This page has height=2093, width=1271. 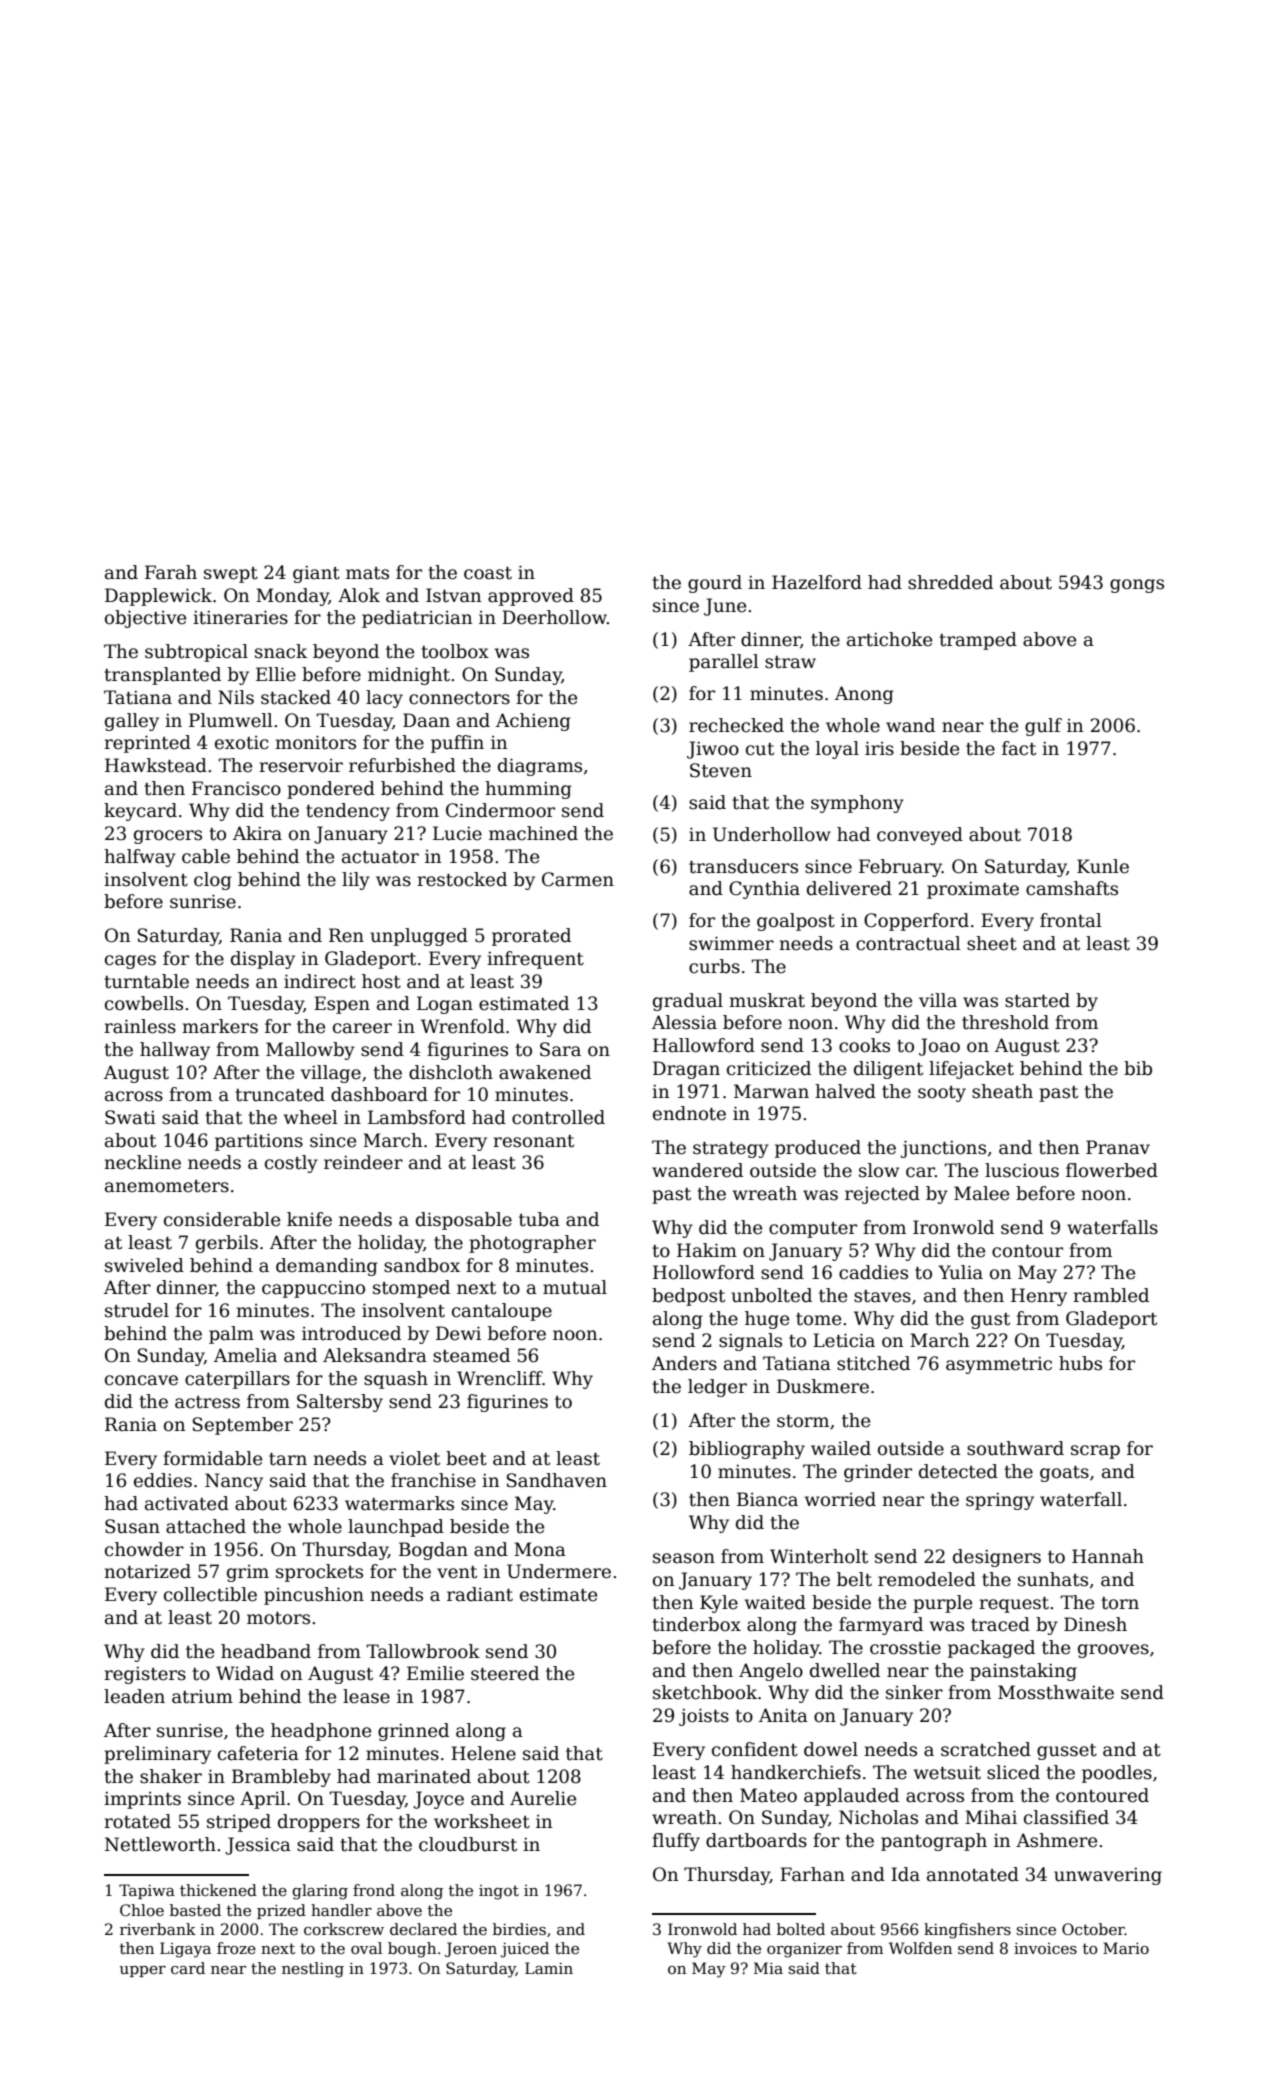 I want to click on restocked, so click(x=462, y=879).
